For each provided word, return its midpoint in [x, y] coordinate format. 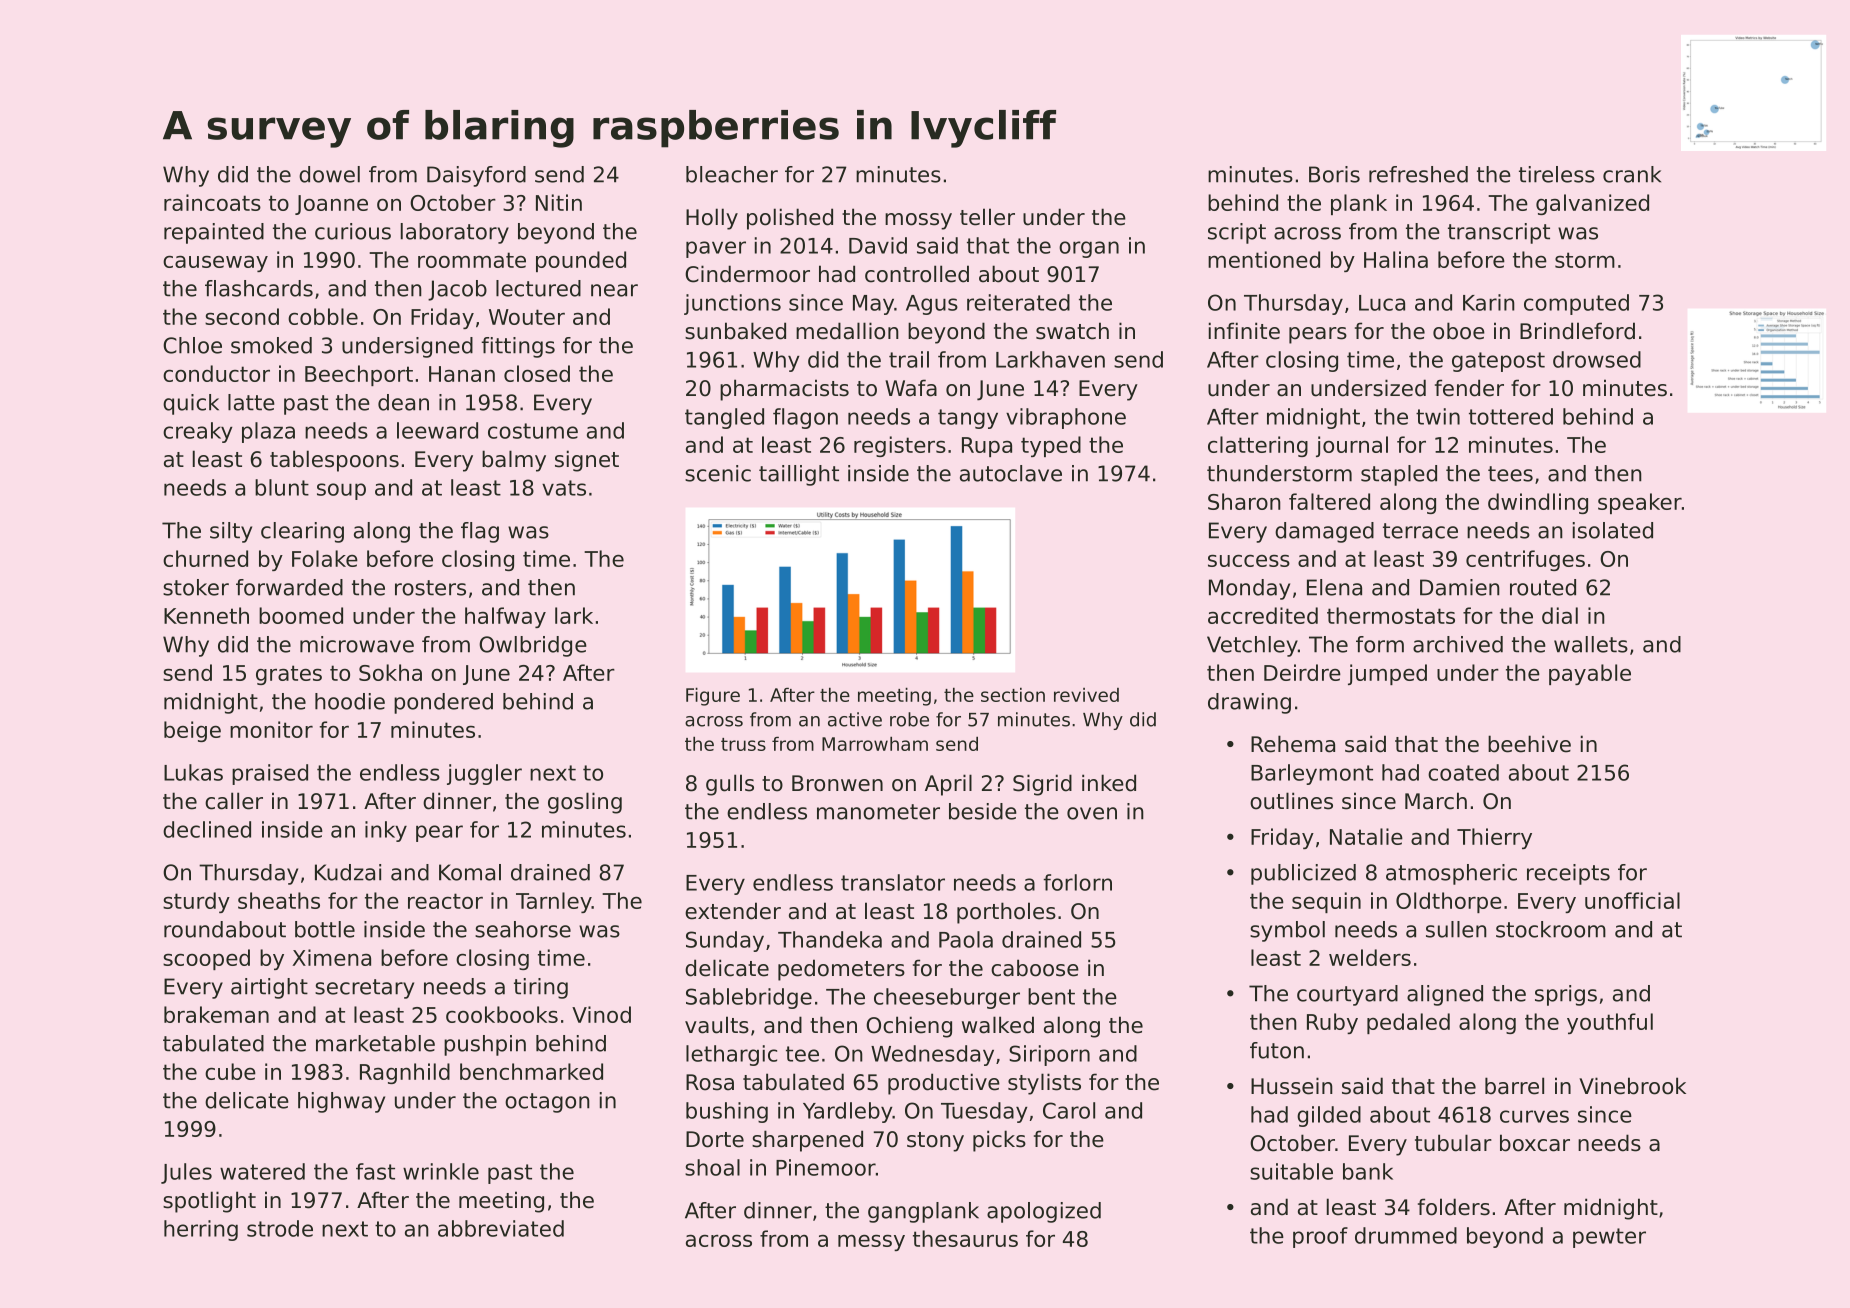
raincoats [212, 202]
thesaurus [965, 1238]
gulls [730, 785]
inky [386, 831]
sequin [1326, 902]
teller [987, 217]
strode [280, 1228]
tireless [1557, 174]
